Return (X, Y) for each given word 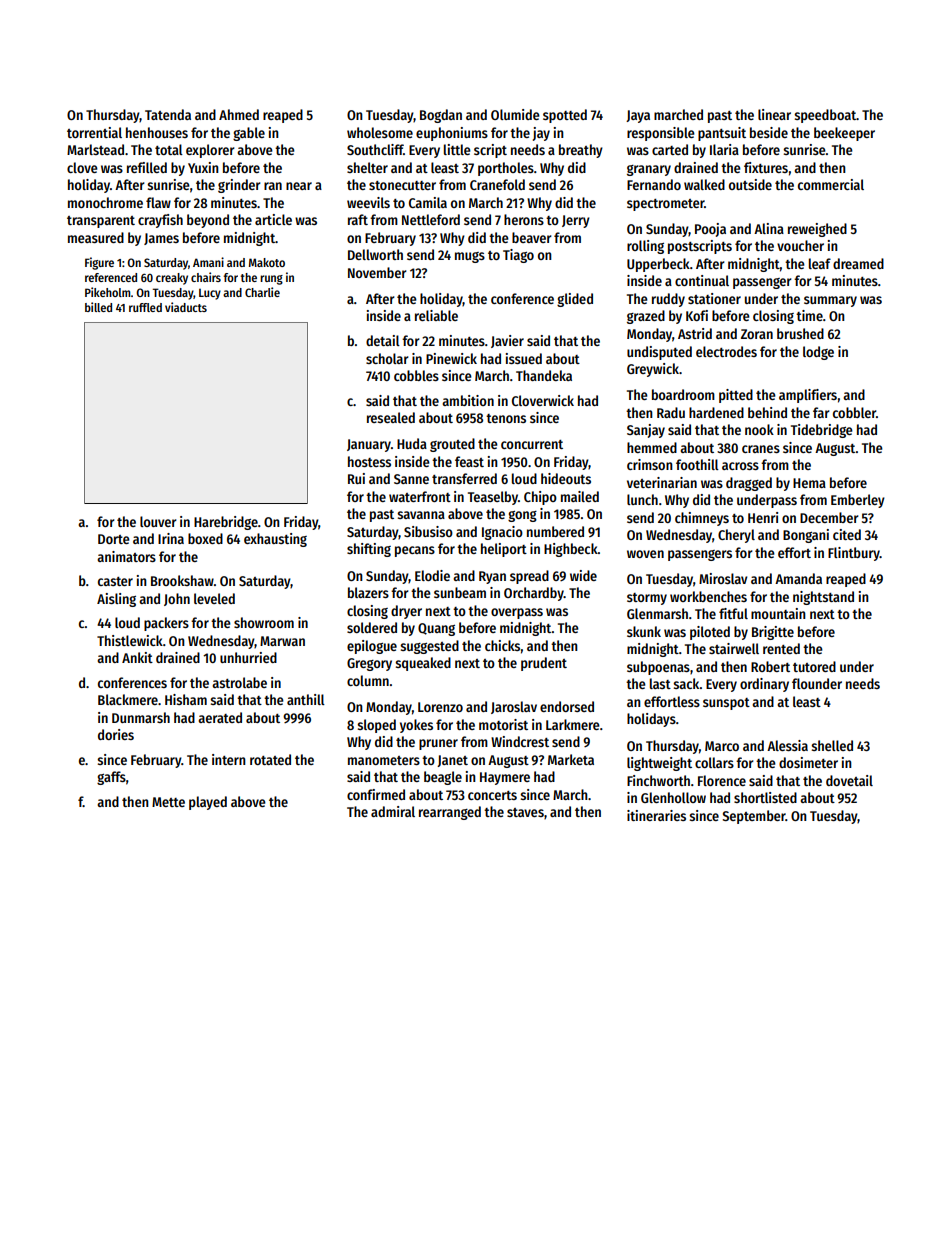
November (377, 272)
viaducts (186, 307)
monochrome (105, 202)
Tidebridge (822, 431)
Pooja (710, 230)
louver (158, 521)
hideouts (566, 478)
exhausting (275, 540)
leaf (820, 263)
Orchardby (534, 594)
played (208, 803)
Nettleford (431, 219)
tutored (814, 666)
